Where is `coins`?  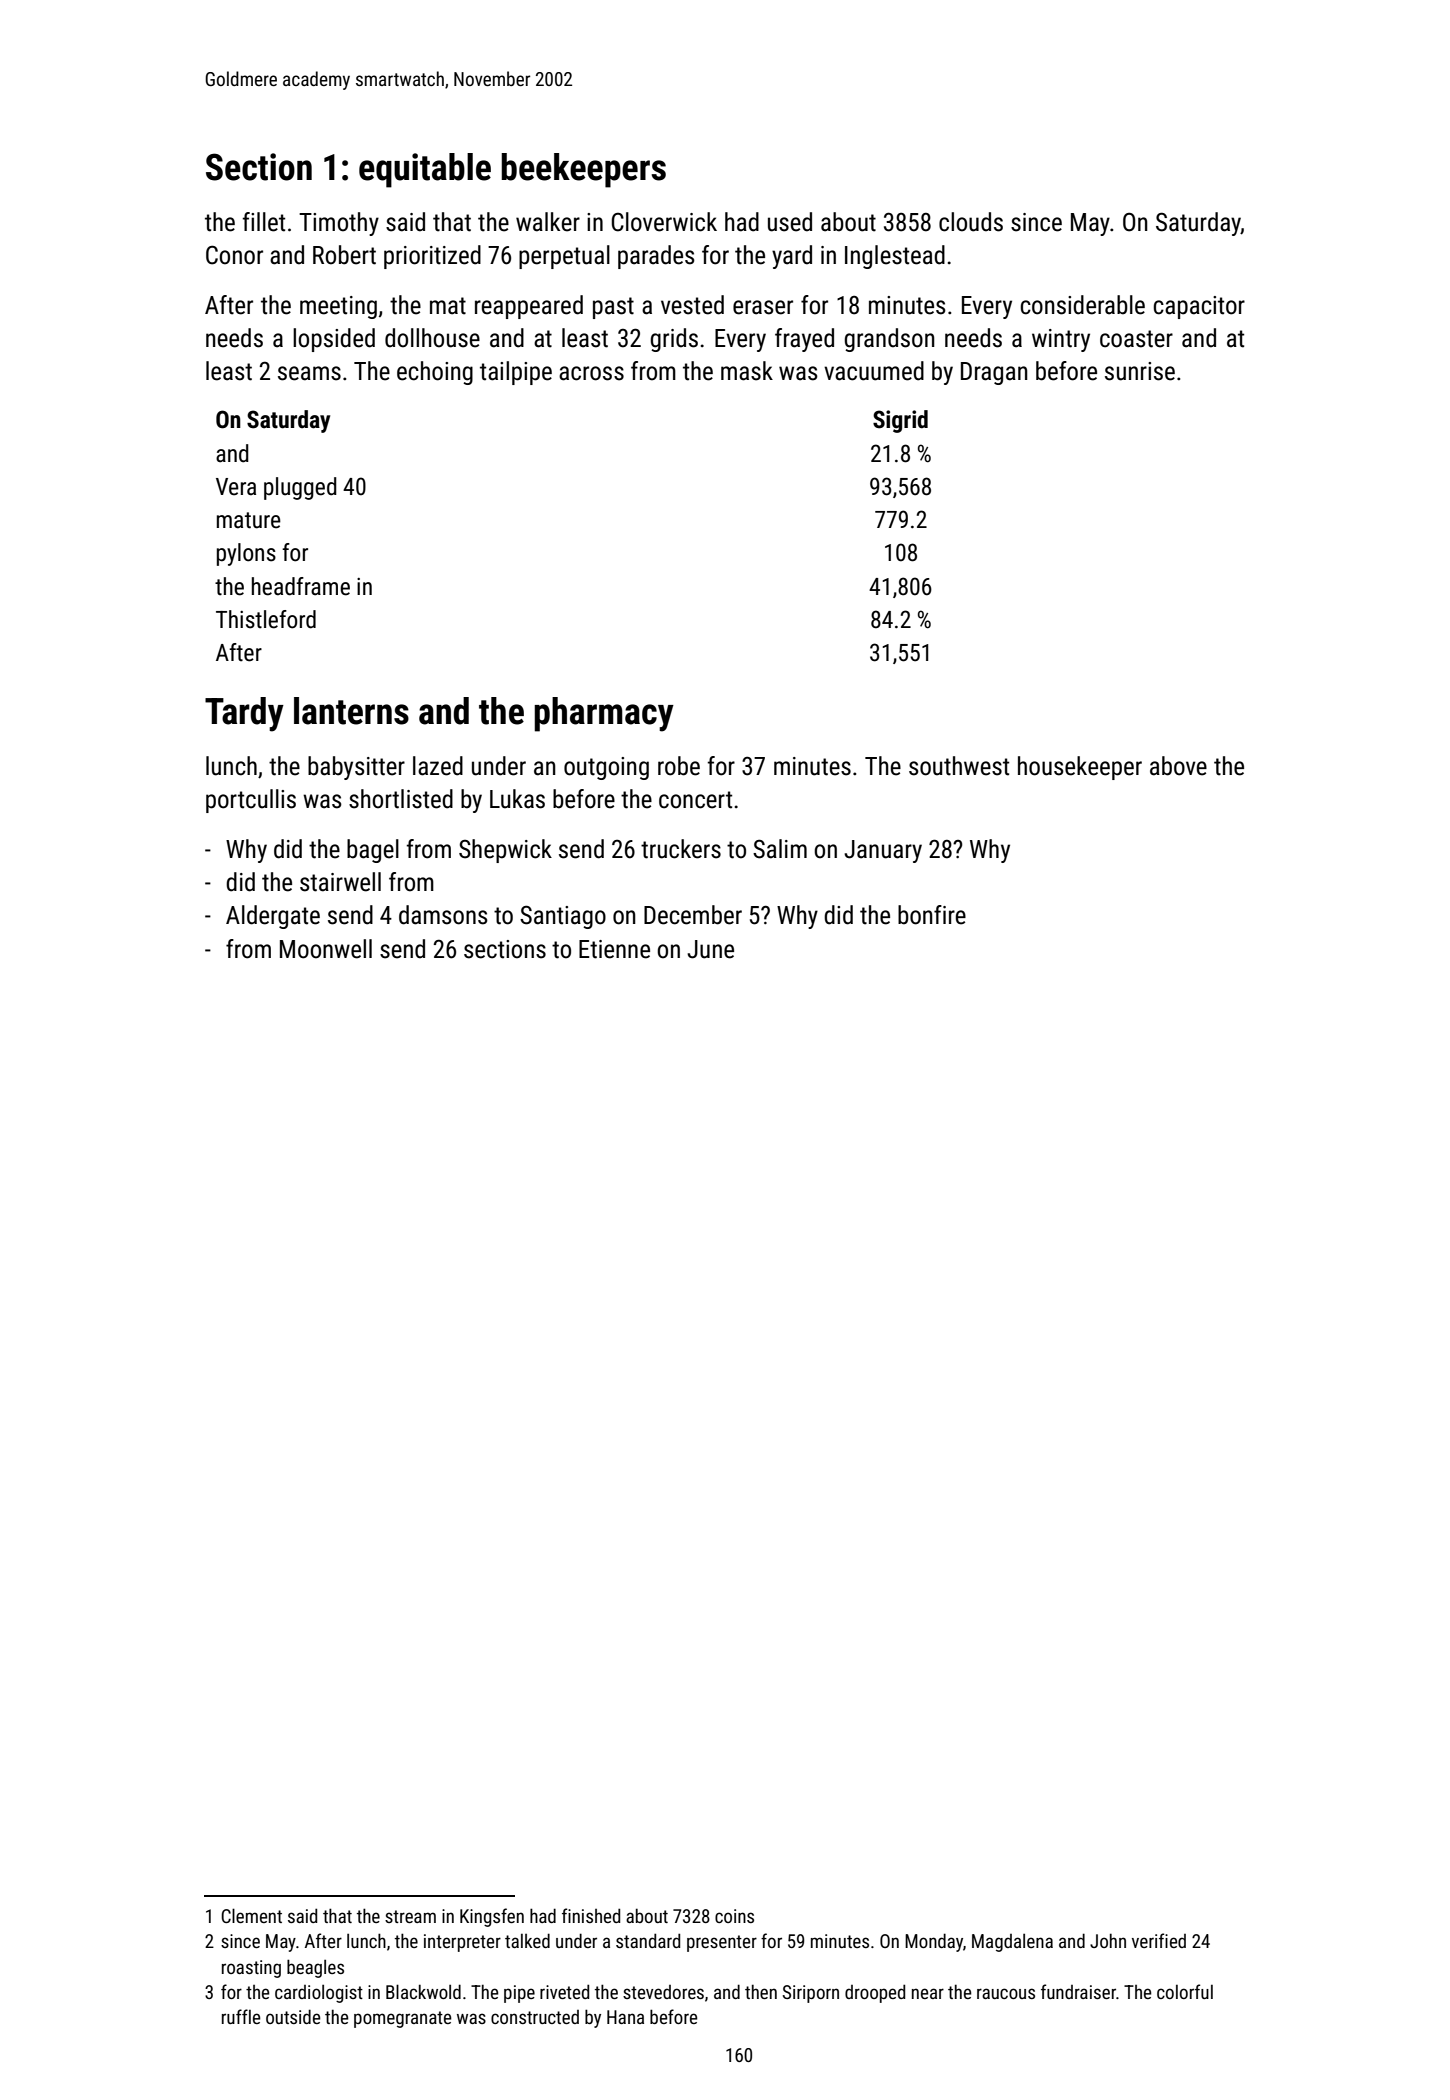 coins is located at coordinates (734, 1916).
